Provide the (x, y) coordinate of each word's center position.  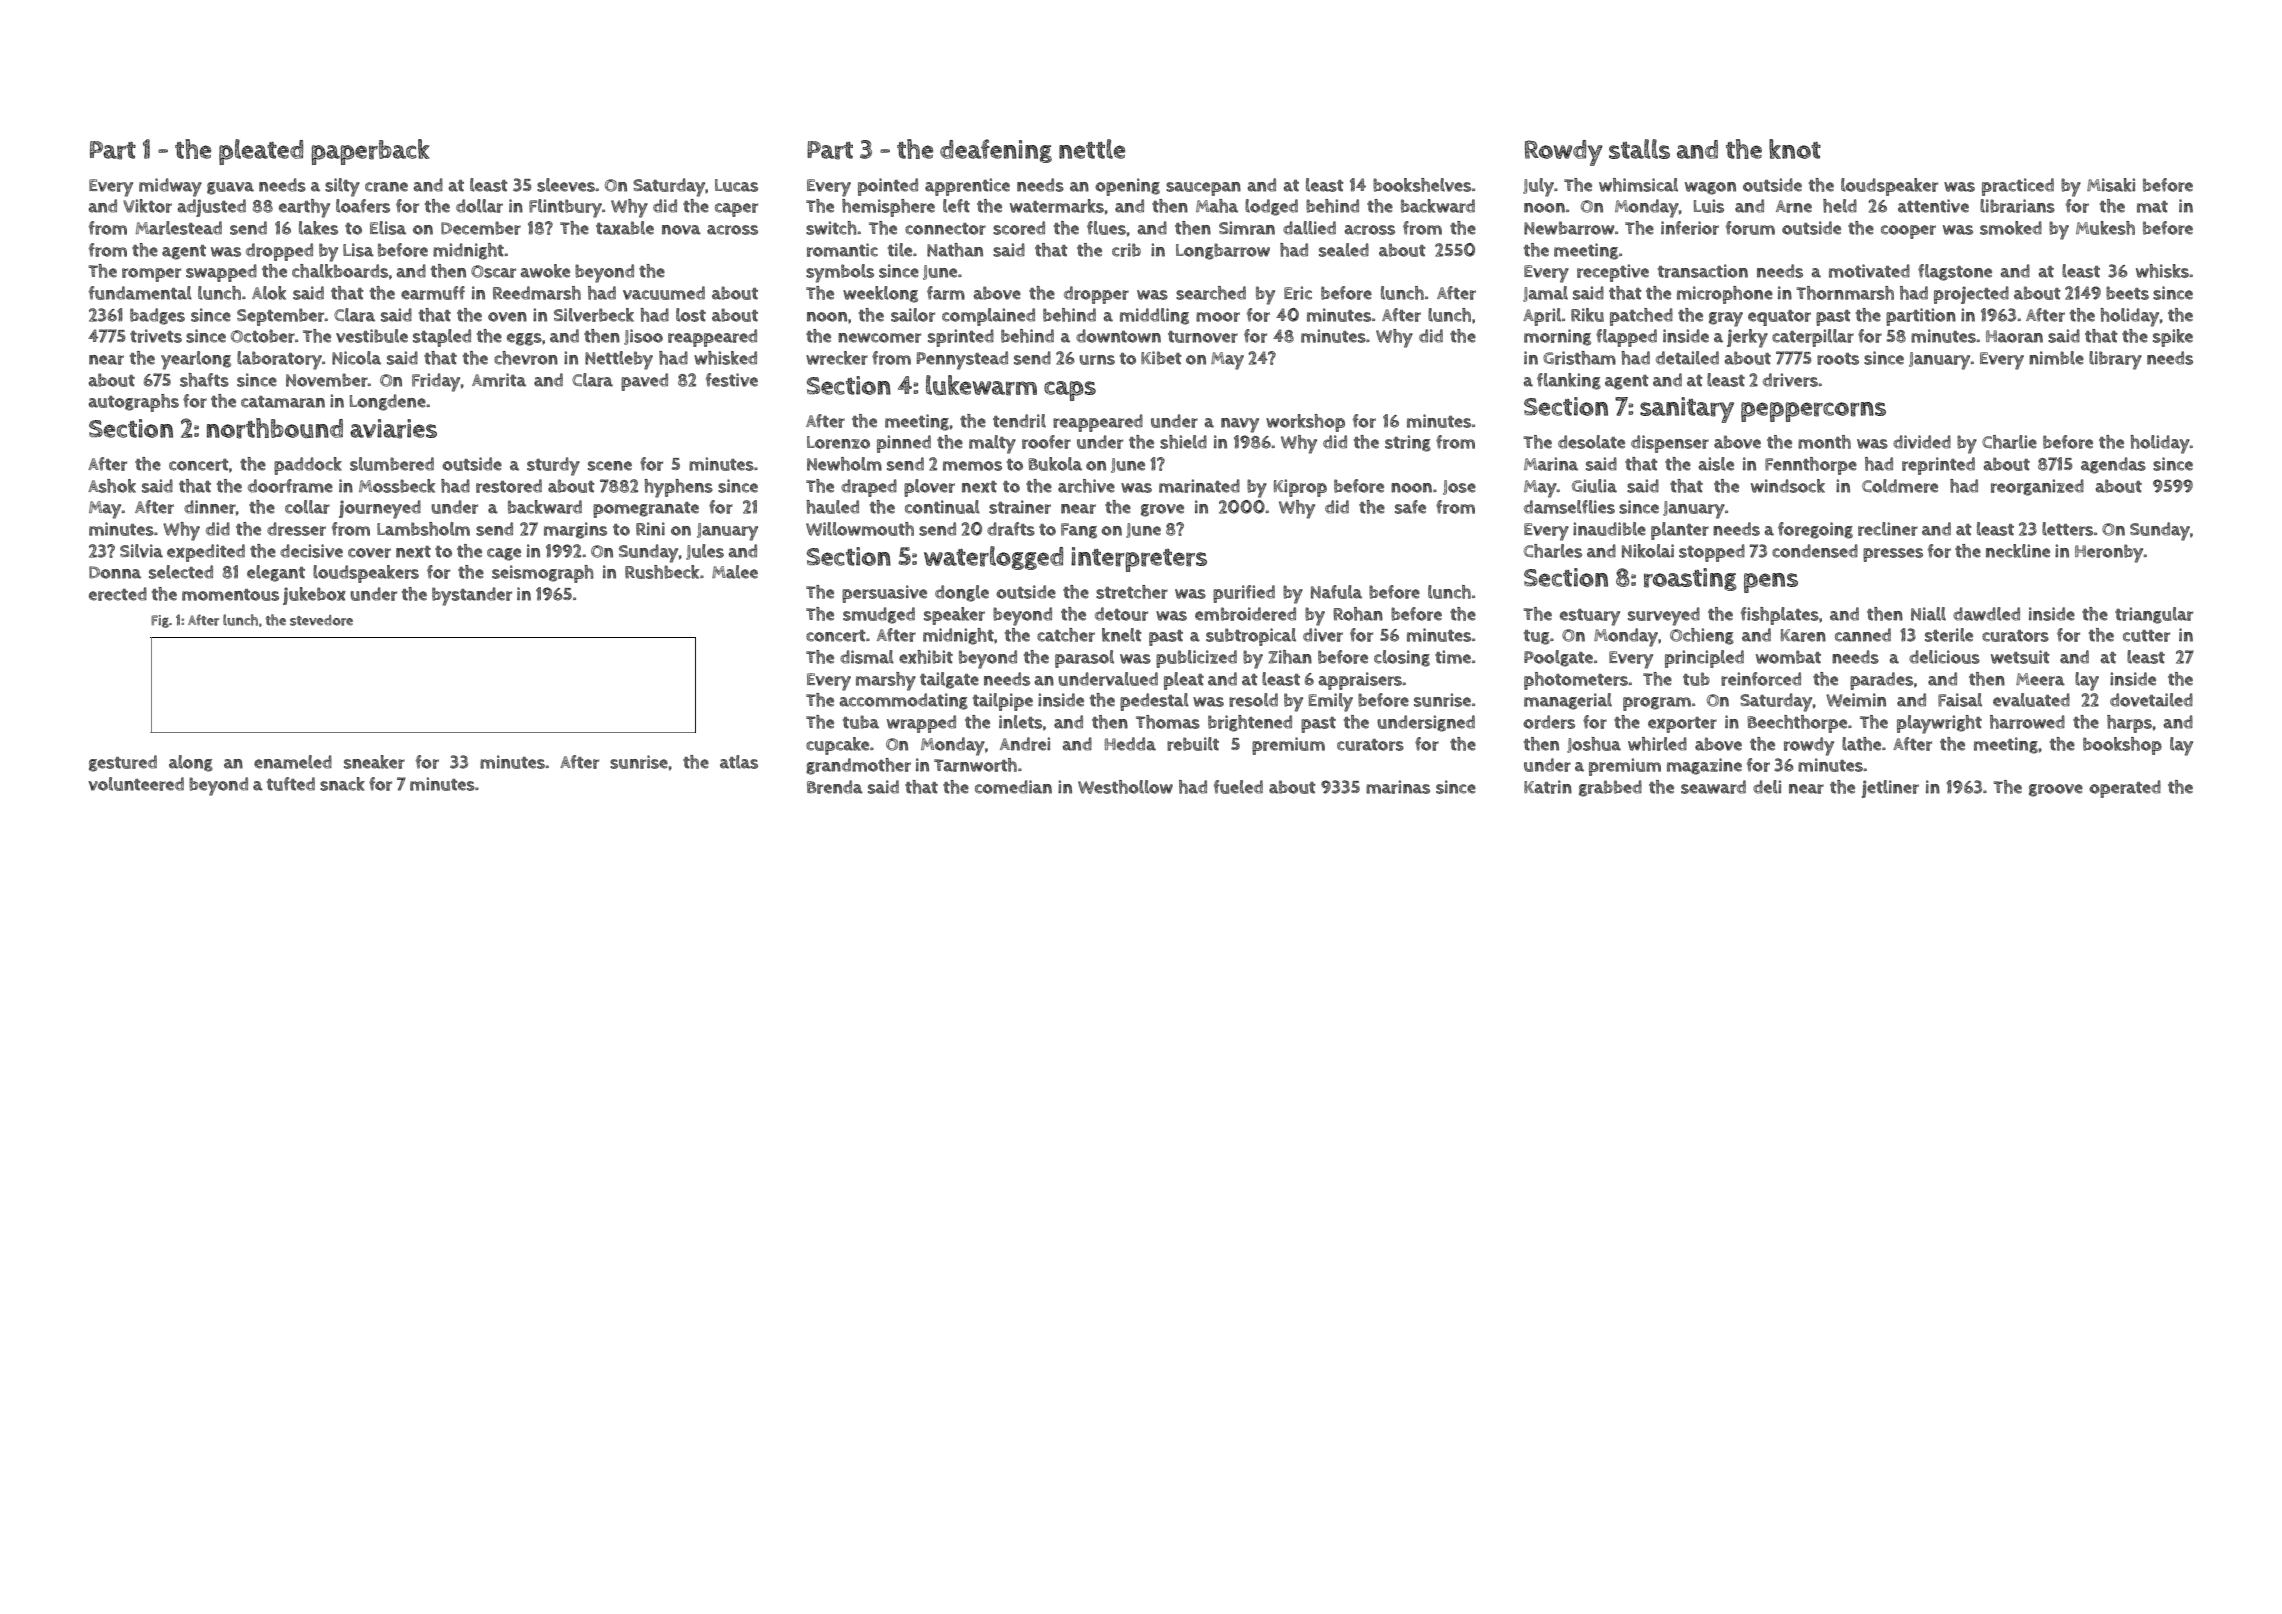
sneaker (374, 762)
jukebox (314, 596)
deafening (996, 151)
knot (1795, 149)
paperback (370, 152)
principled (1704, 659)
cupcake (837, 746)
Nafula (1336, 592)
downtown (1118, 336)
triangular (2154, 615)
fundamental (140, 293)
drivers (1790, 380)
